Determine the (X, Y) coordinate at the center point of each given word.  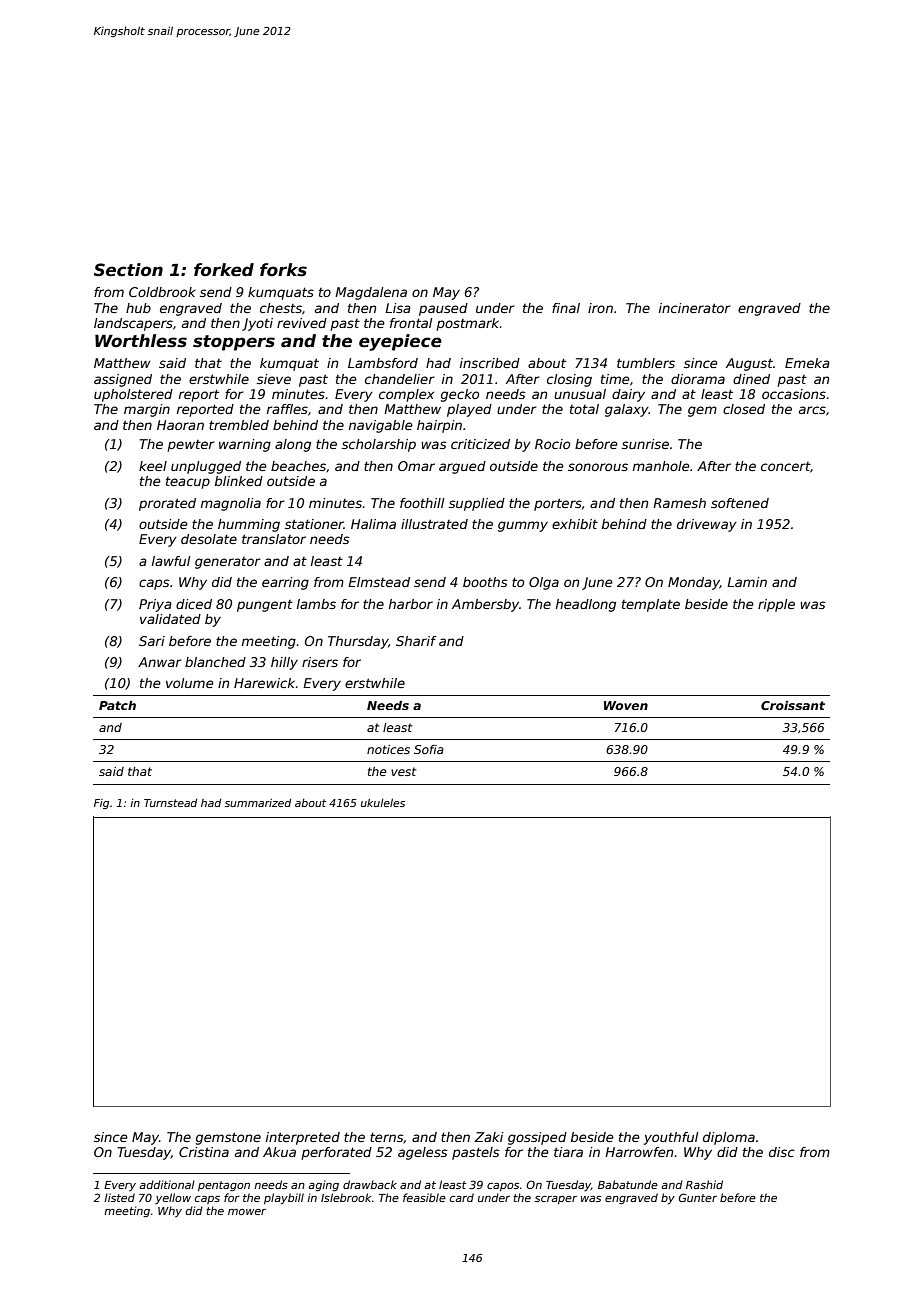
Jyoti (257, 324)
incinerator (695, 308)
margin (147, 410)
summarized (258, 803)
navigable (381, 426)
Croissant (793, 705)
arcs (812, 410)
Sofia (429, 749)
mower (247, 1212)
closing (569, 380)
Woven (626, 705)
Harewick (264, 683)
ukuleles (383, 803)
